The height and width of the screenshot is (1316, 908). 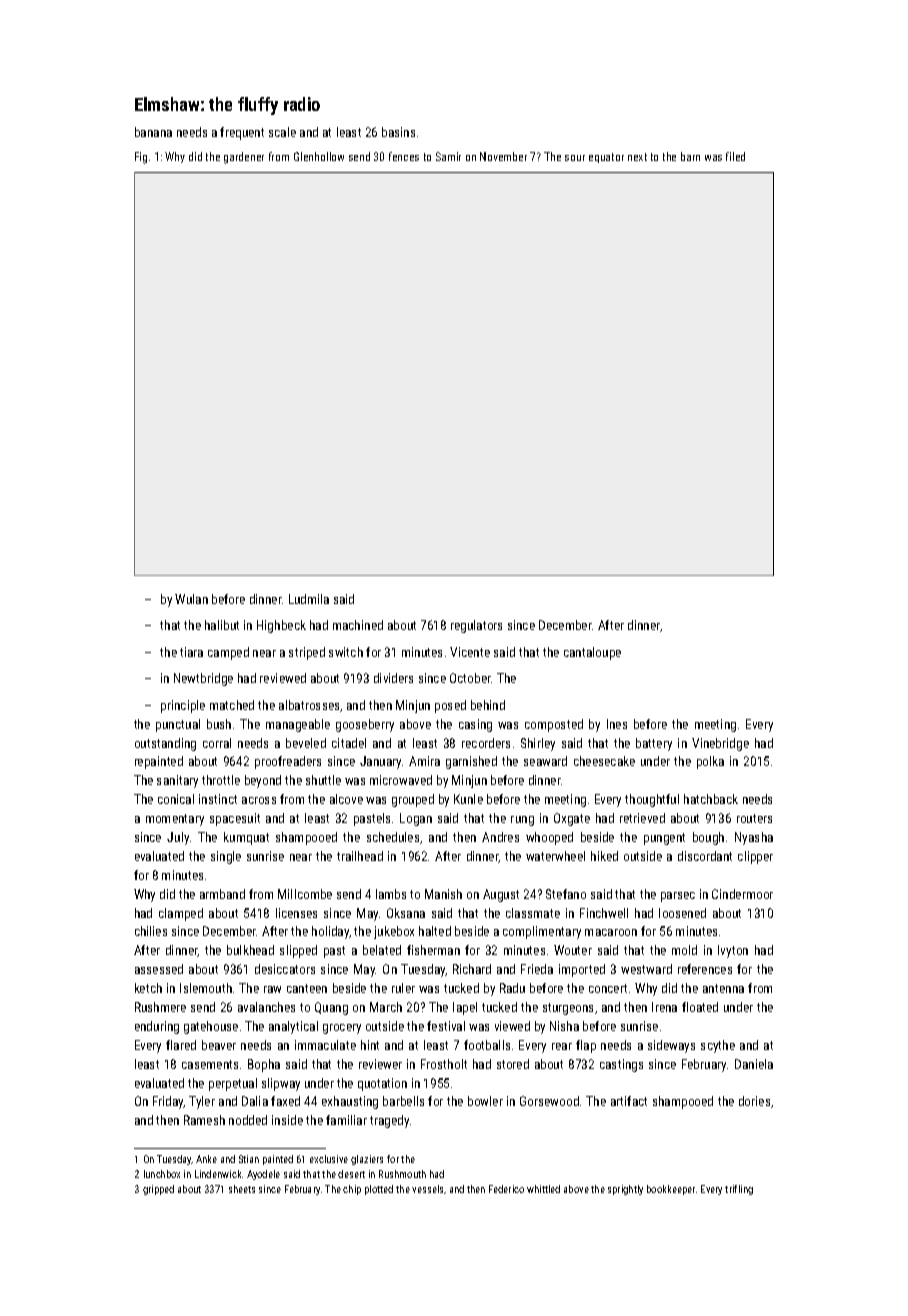 What do you see at coordinates (382, 950) in the screenshot?
I see `belated` at bounding box center [382, 950].
